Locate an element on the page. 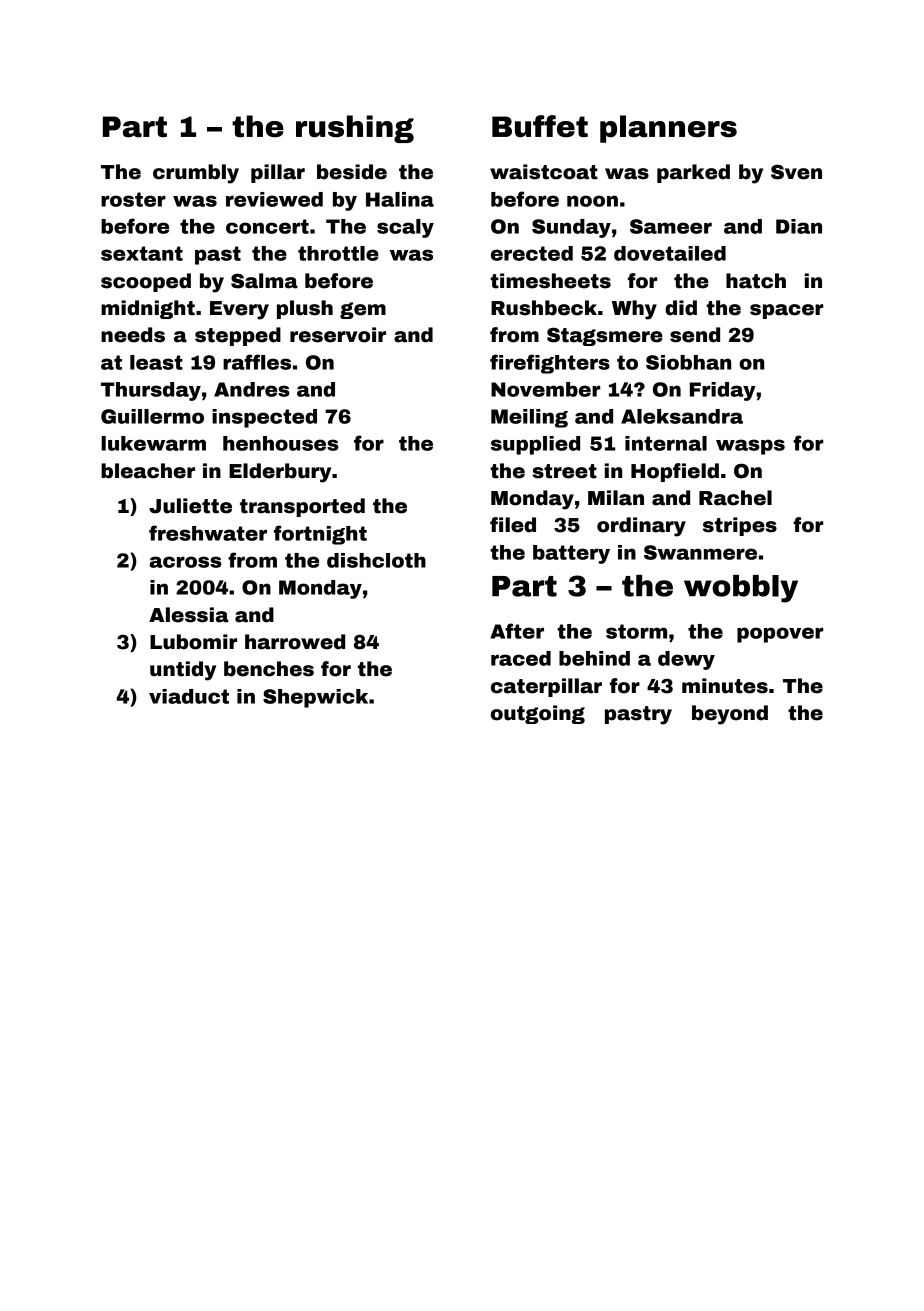  Thursday is located at coordinates (151, 391).
